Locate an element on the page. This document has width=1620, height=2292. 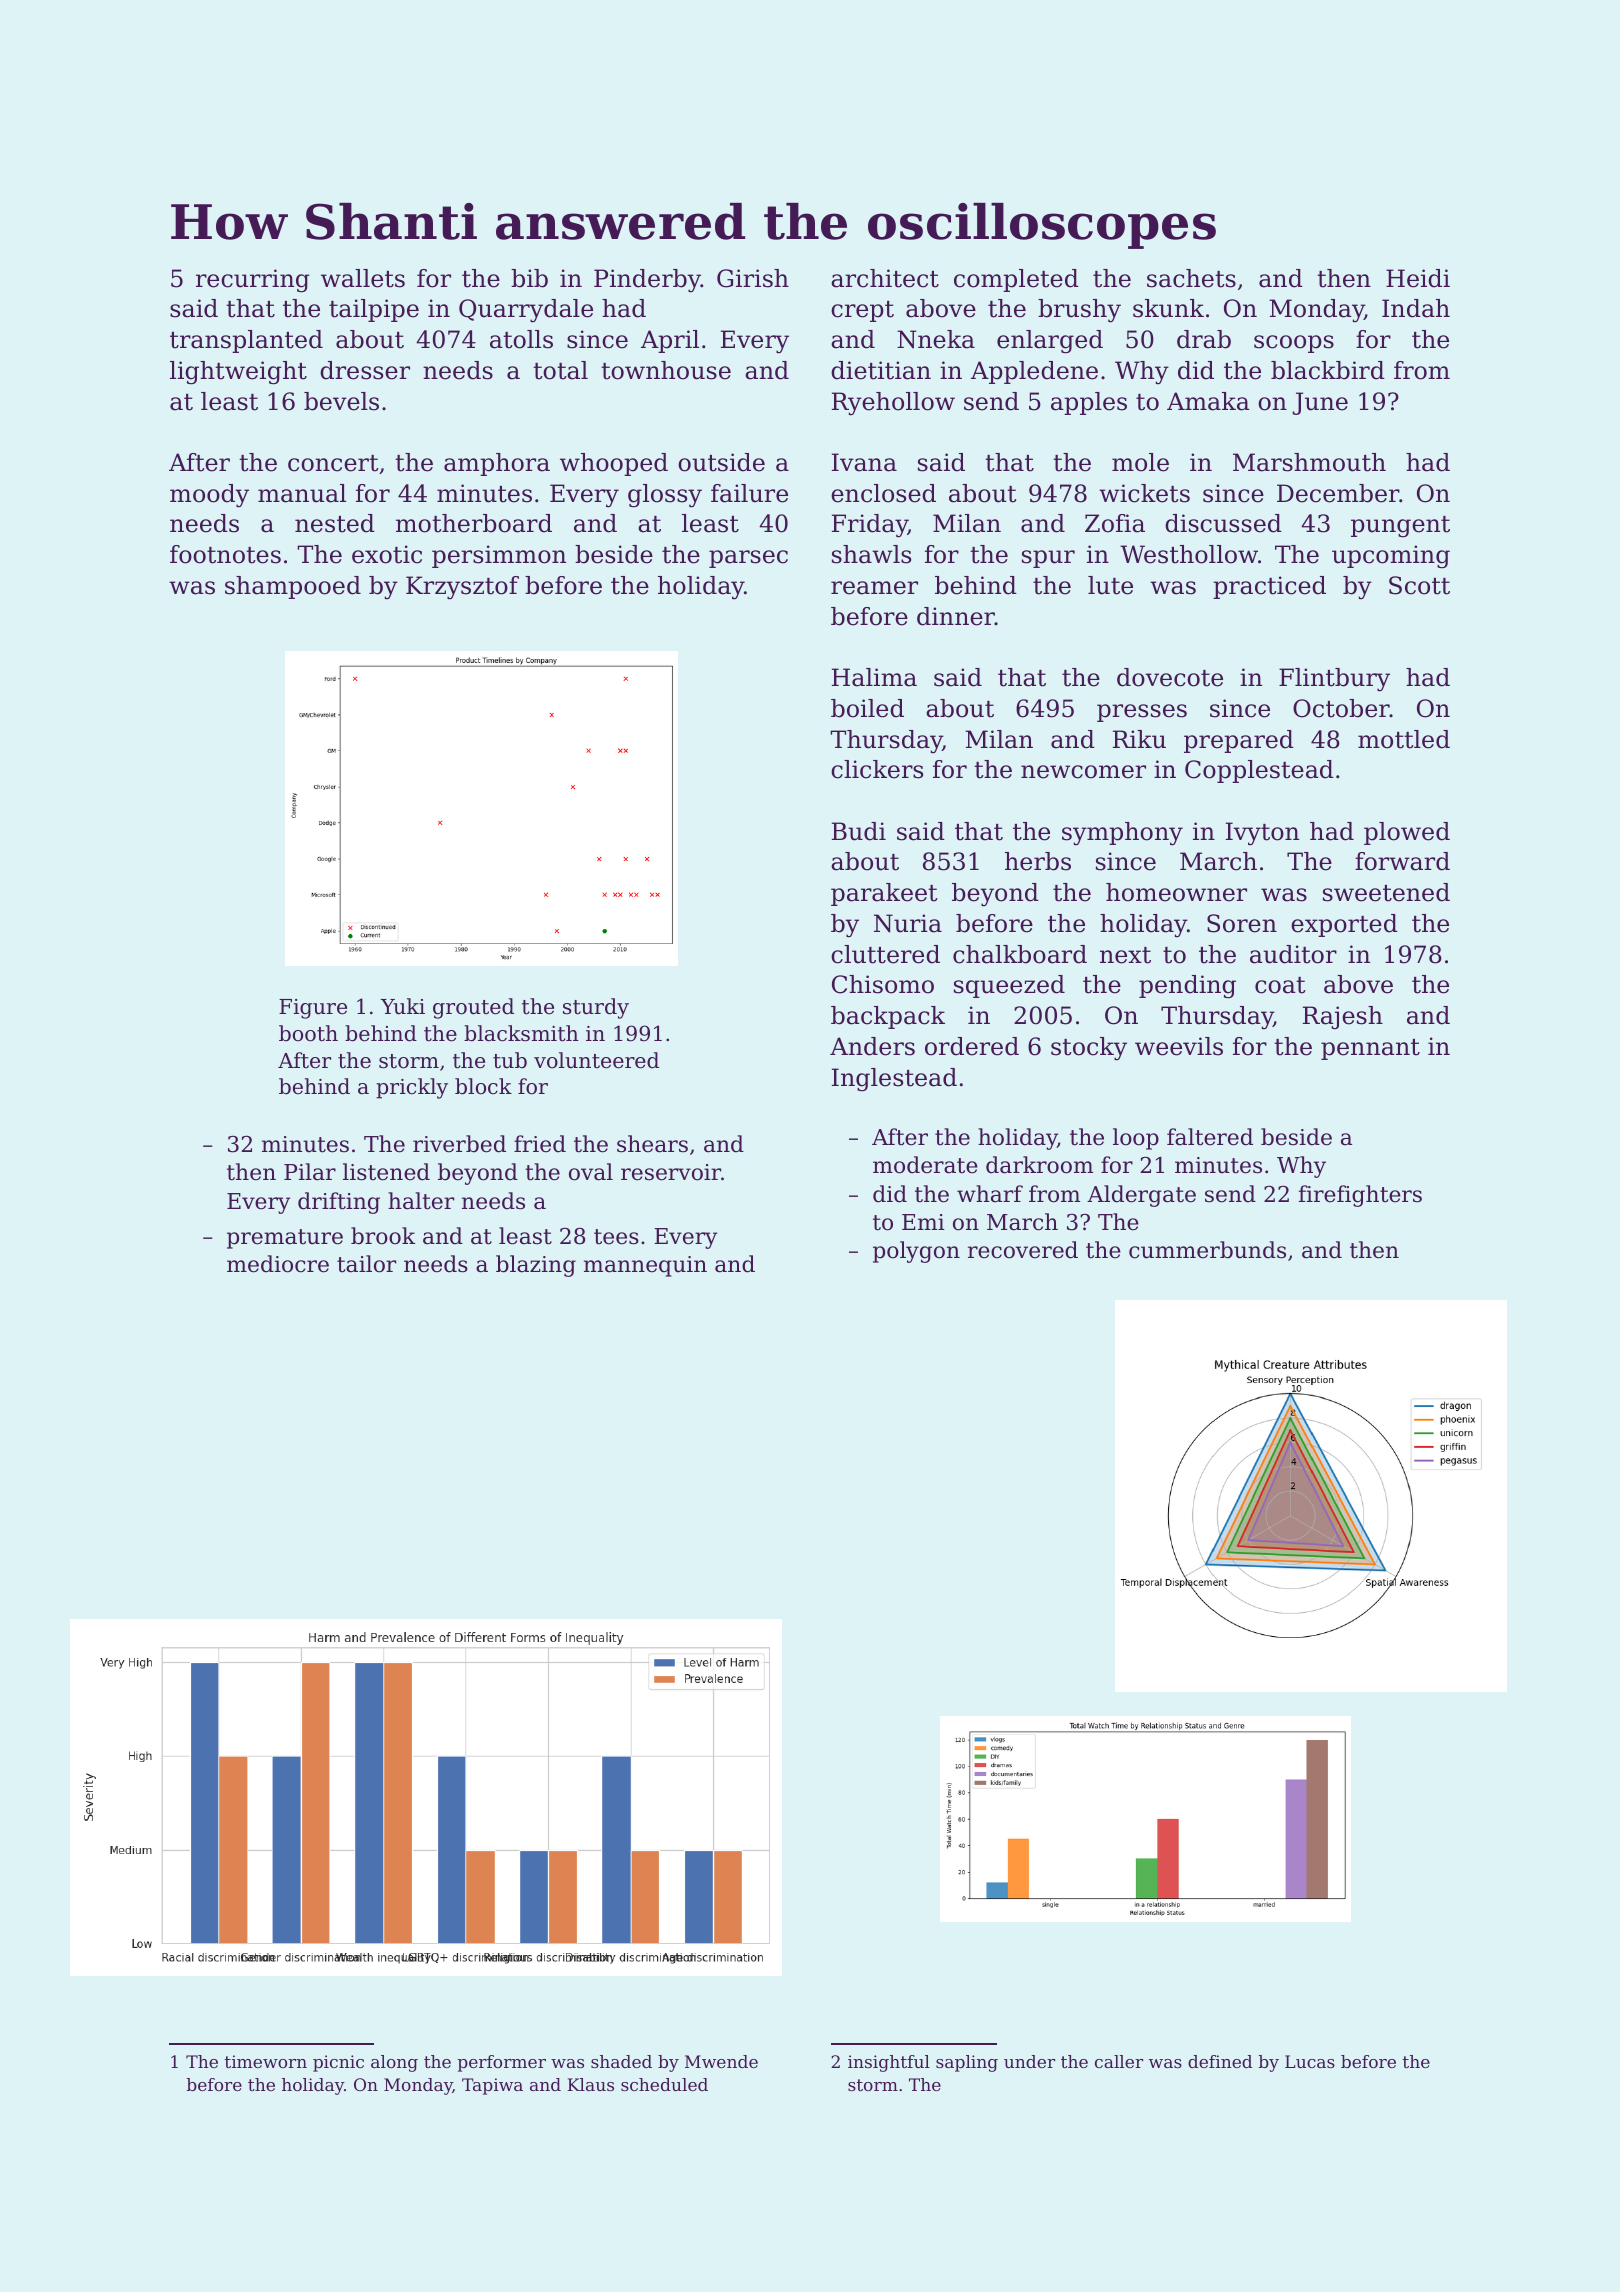
pending is located at coordinates (1187, 987).
